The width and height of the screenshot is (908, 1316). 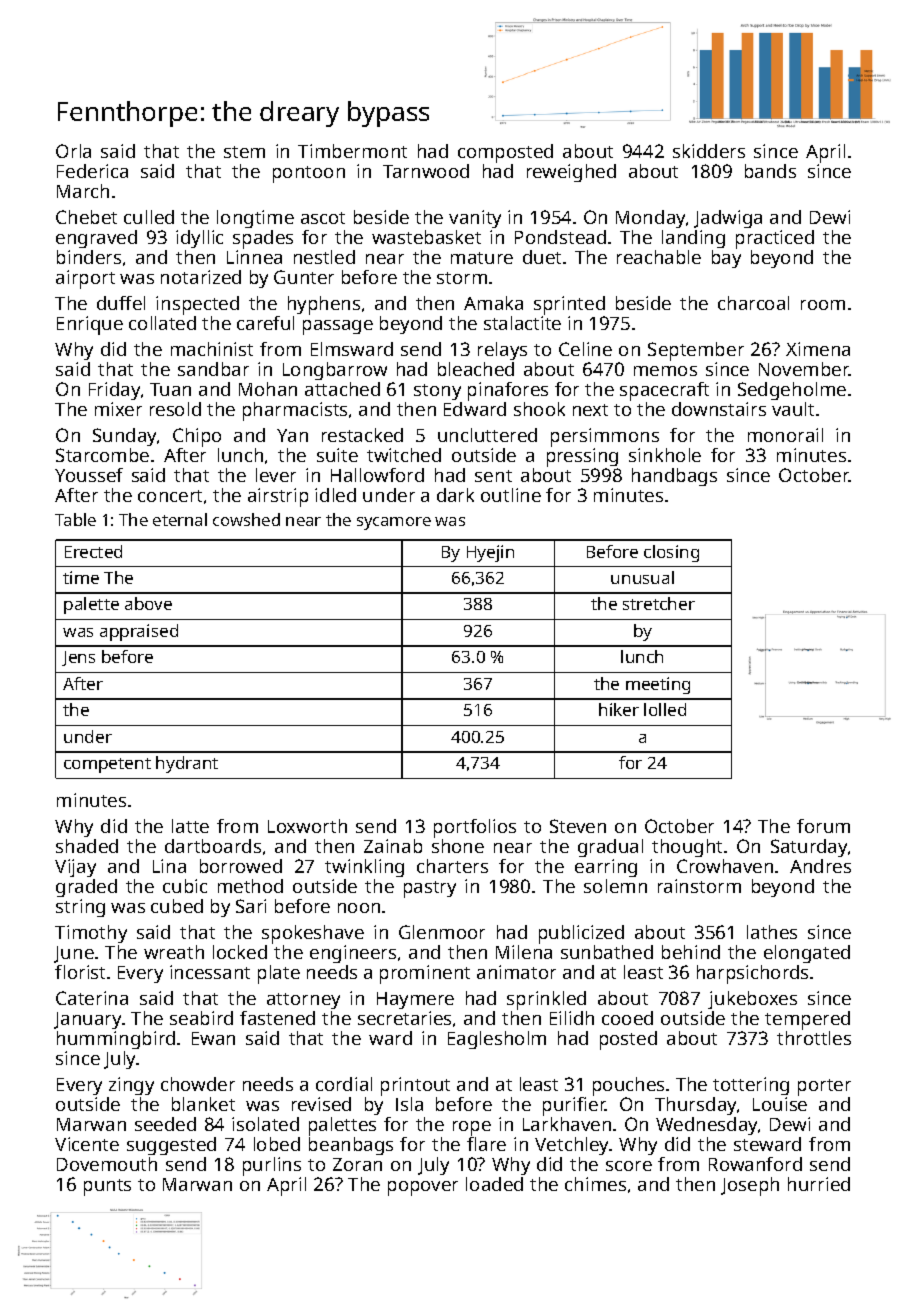 I want to click on Orla, so click(x=73, y=151).
